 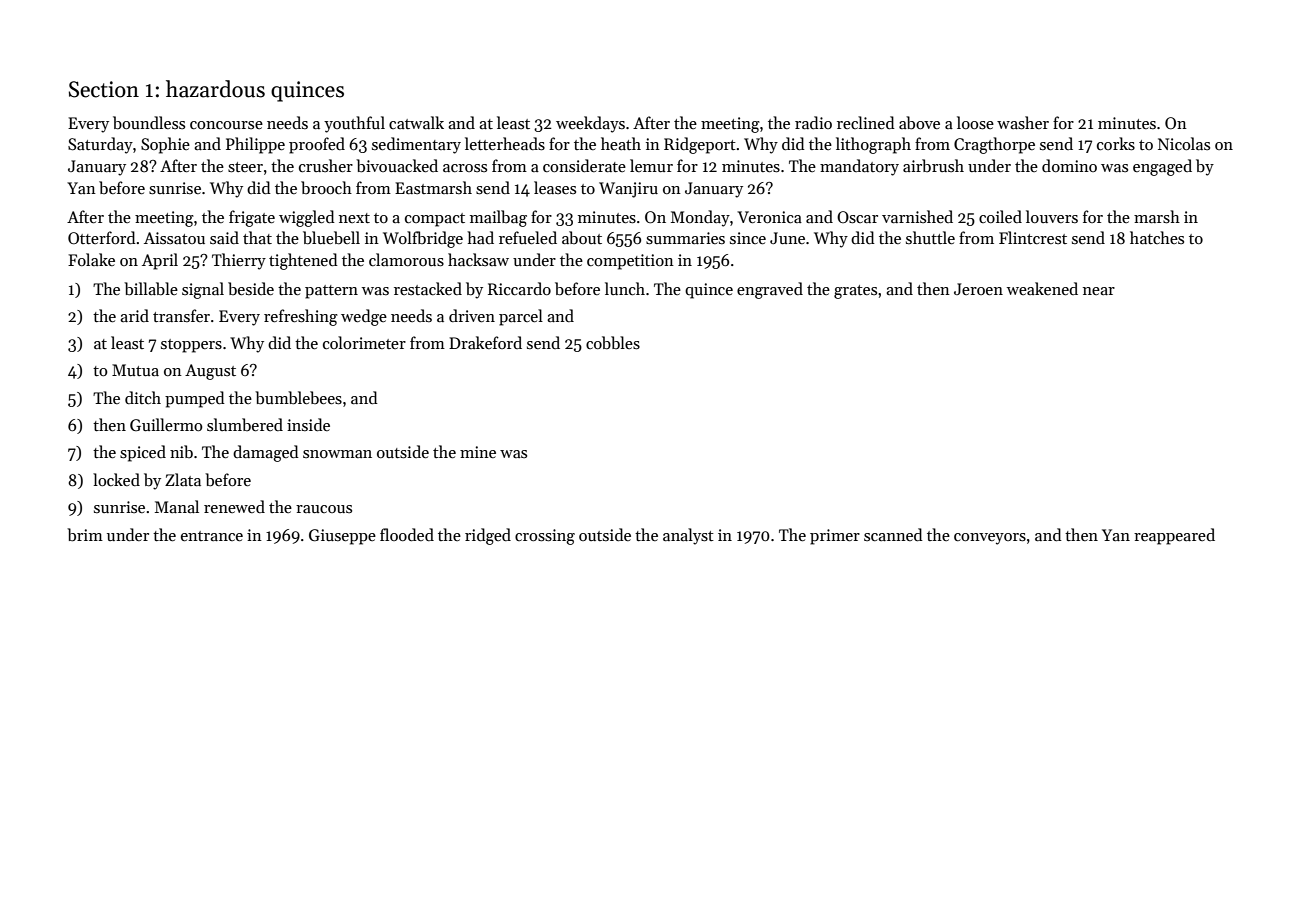 What do you see at coordinates (212, 536) in the image?
I see `entrance` at bounding box center [212, 536].
